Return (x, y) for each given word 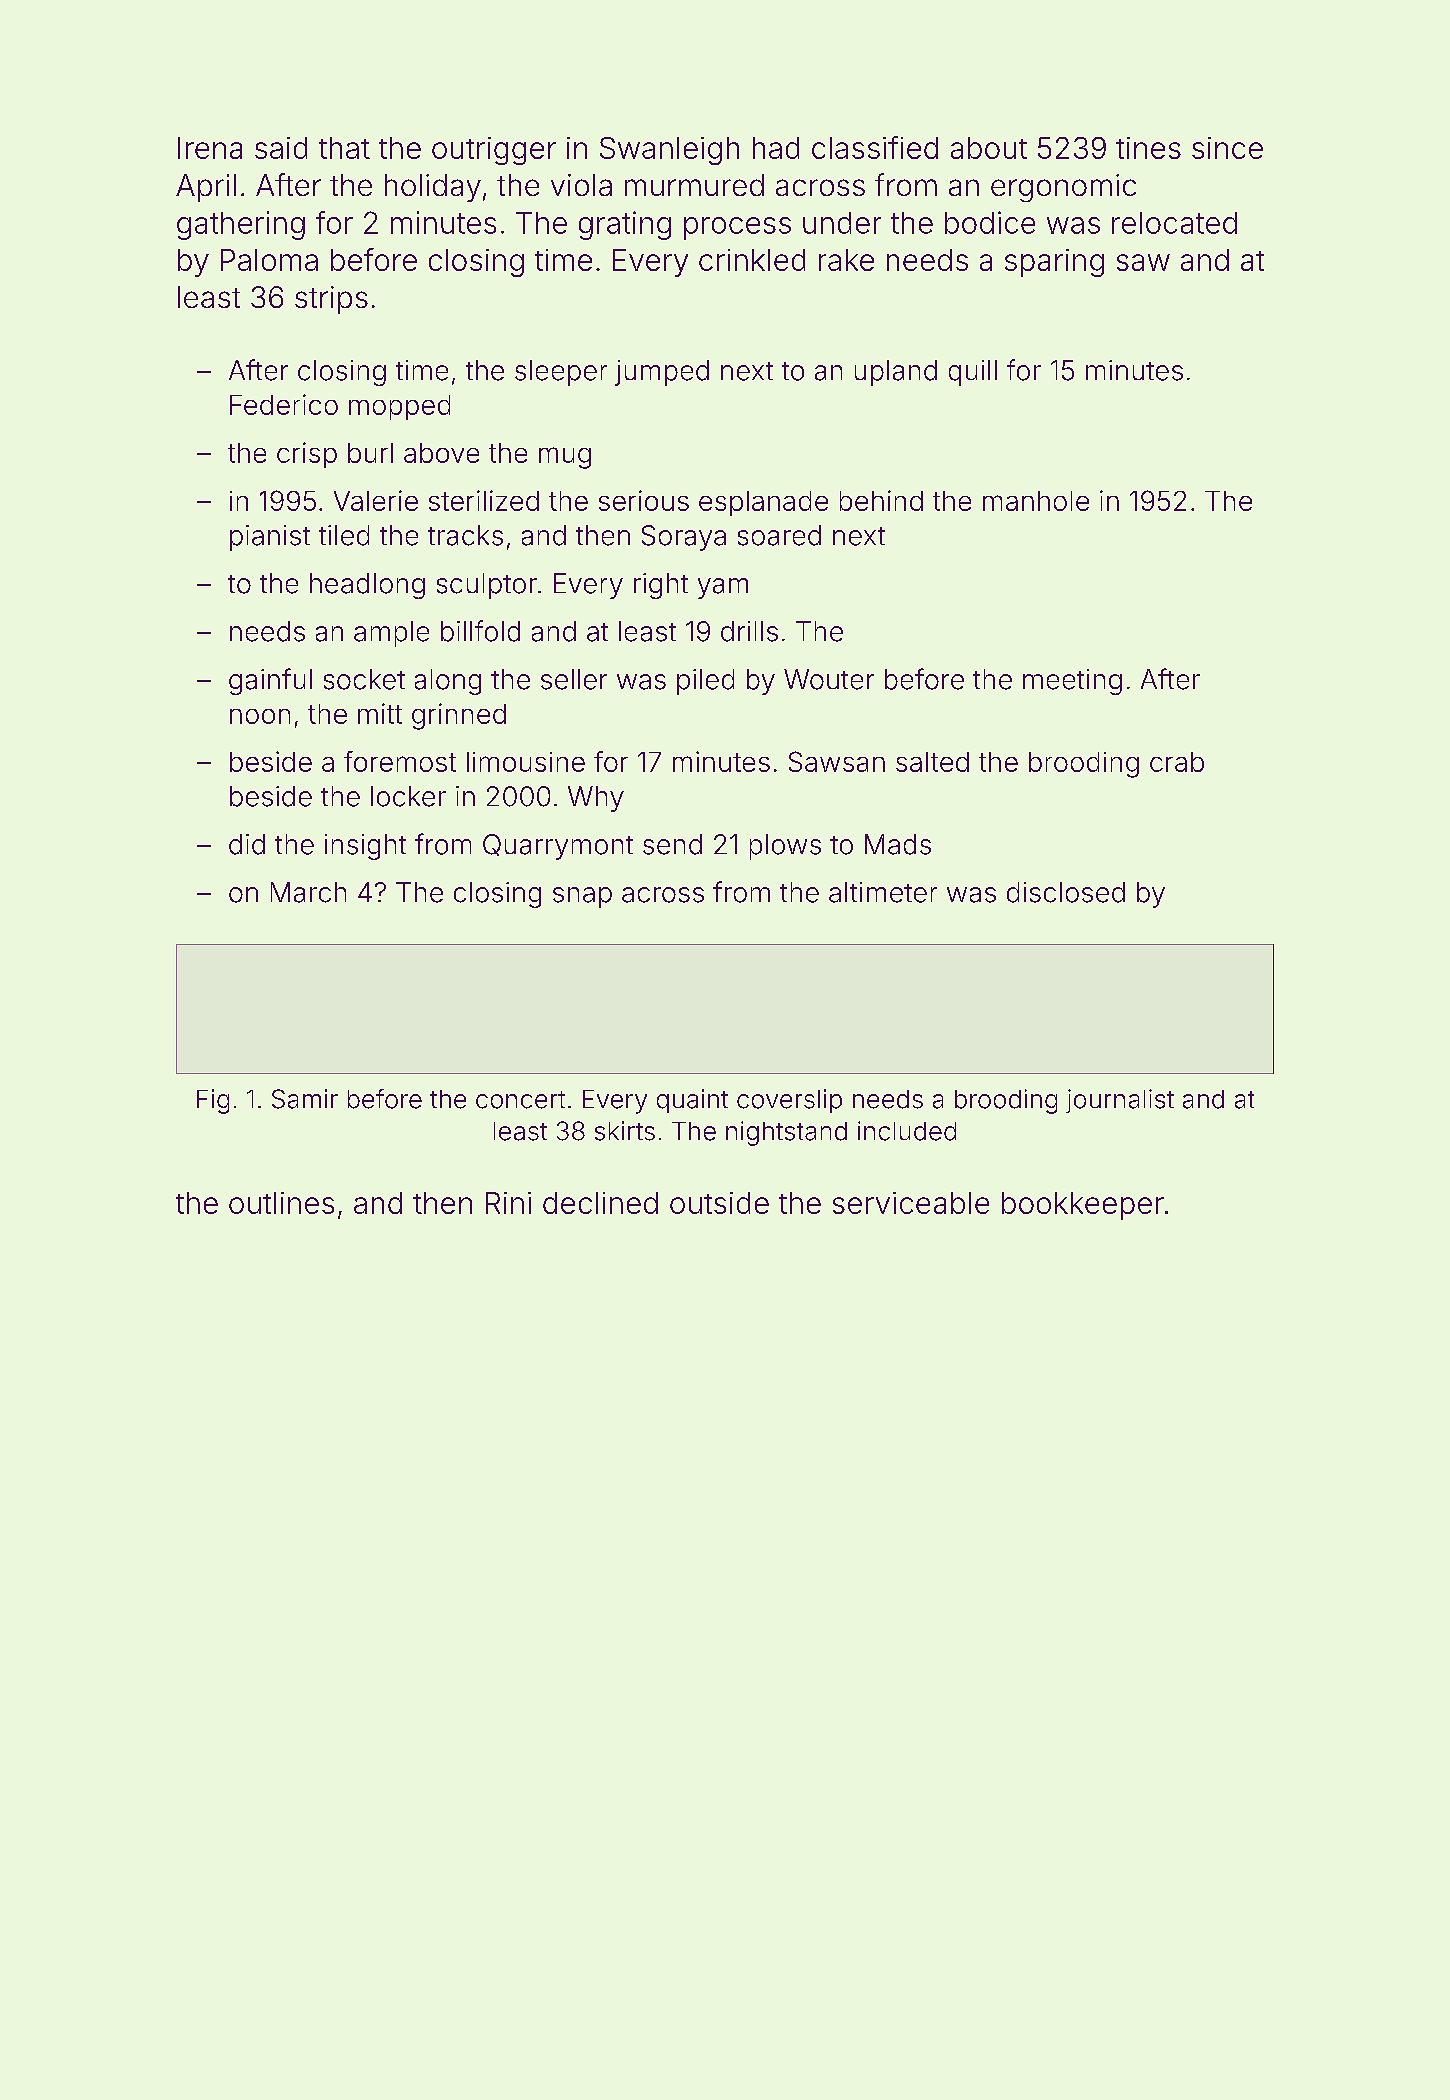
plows (785, 847)
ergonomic (1063, 188)
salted (932, 762)
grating (625, 225)
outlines (281, 1203)
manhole (1036, 501)
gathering (241, 225)
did (247, 844)
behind (881, 500)
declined (600, 1203)
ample (391, 634)
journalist (1120, 1101)
